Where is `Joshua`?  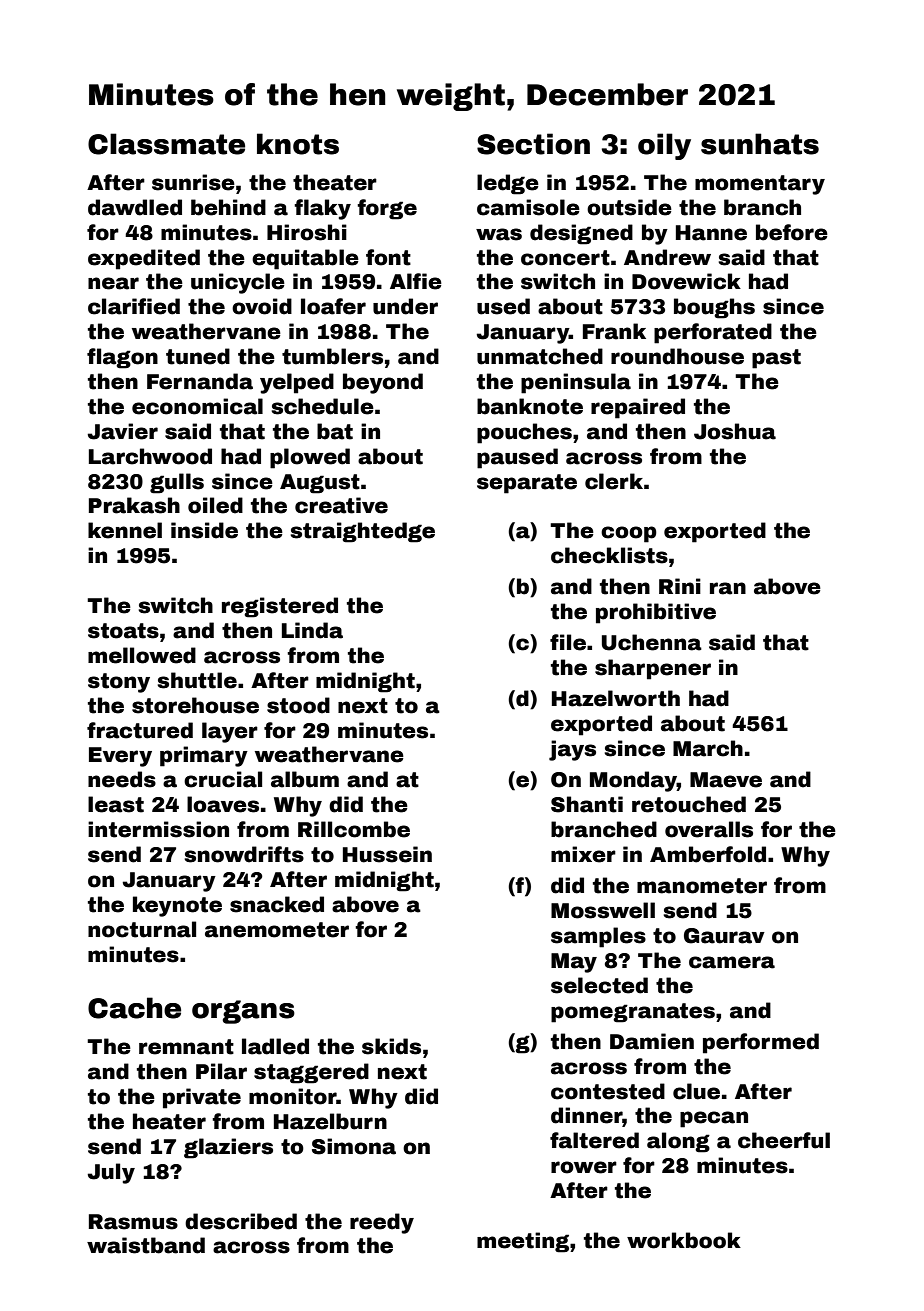 Joshua is located at coordinates (735, 431).
